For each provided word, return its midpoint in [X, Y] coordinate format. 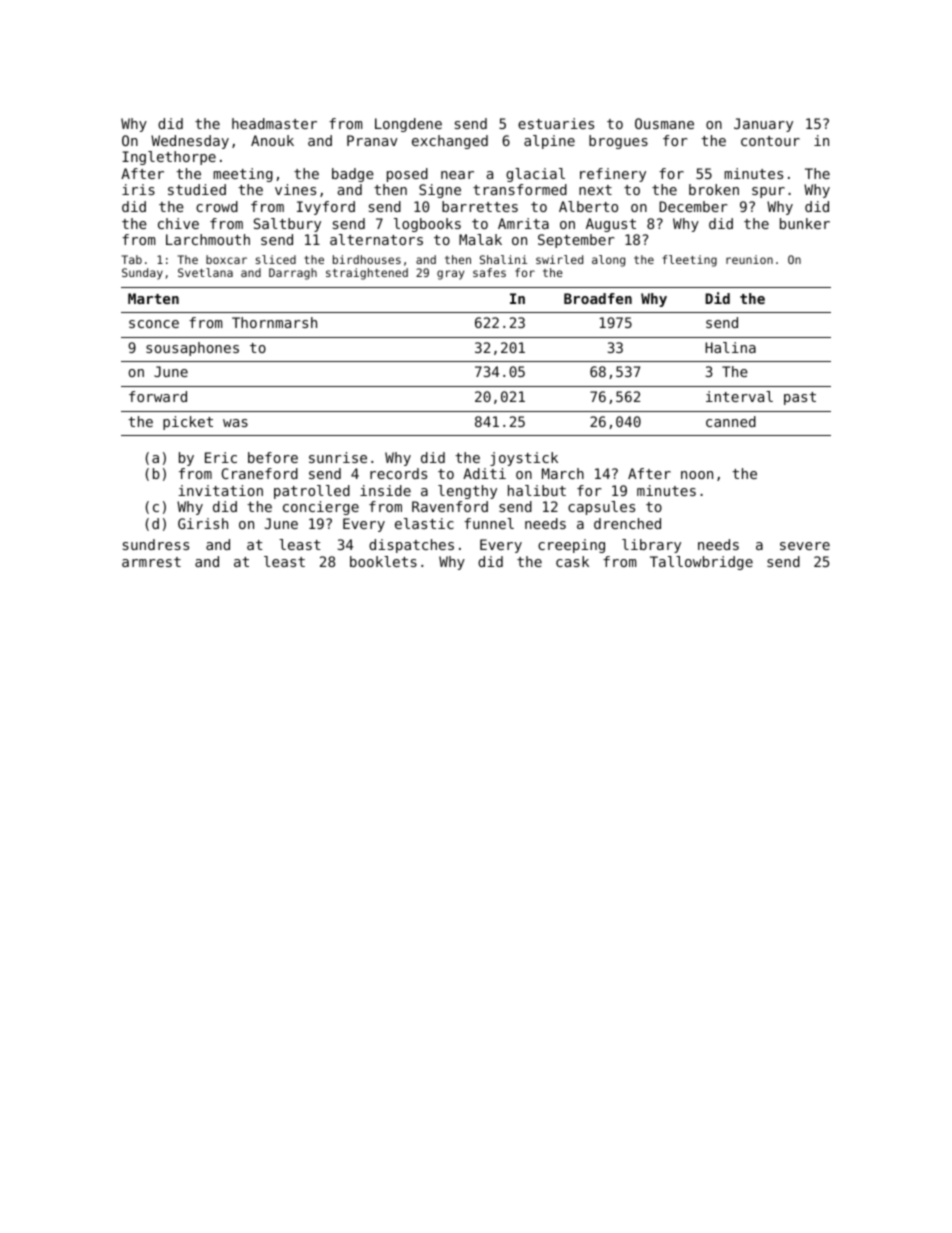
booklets [383, 561]
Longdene [408, 125]
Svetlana [205, 272]
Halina [730, 347]
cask [572, 561]
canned [731, 421]
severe [805, 546]
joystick [524, 459]
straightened [367, 274]
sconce [154, 324]
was [235, 423]
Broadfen [598, 298]
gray [450, 275]
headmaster [274, 123]
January [763, 125]
